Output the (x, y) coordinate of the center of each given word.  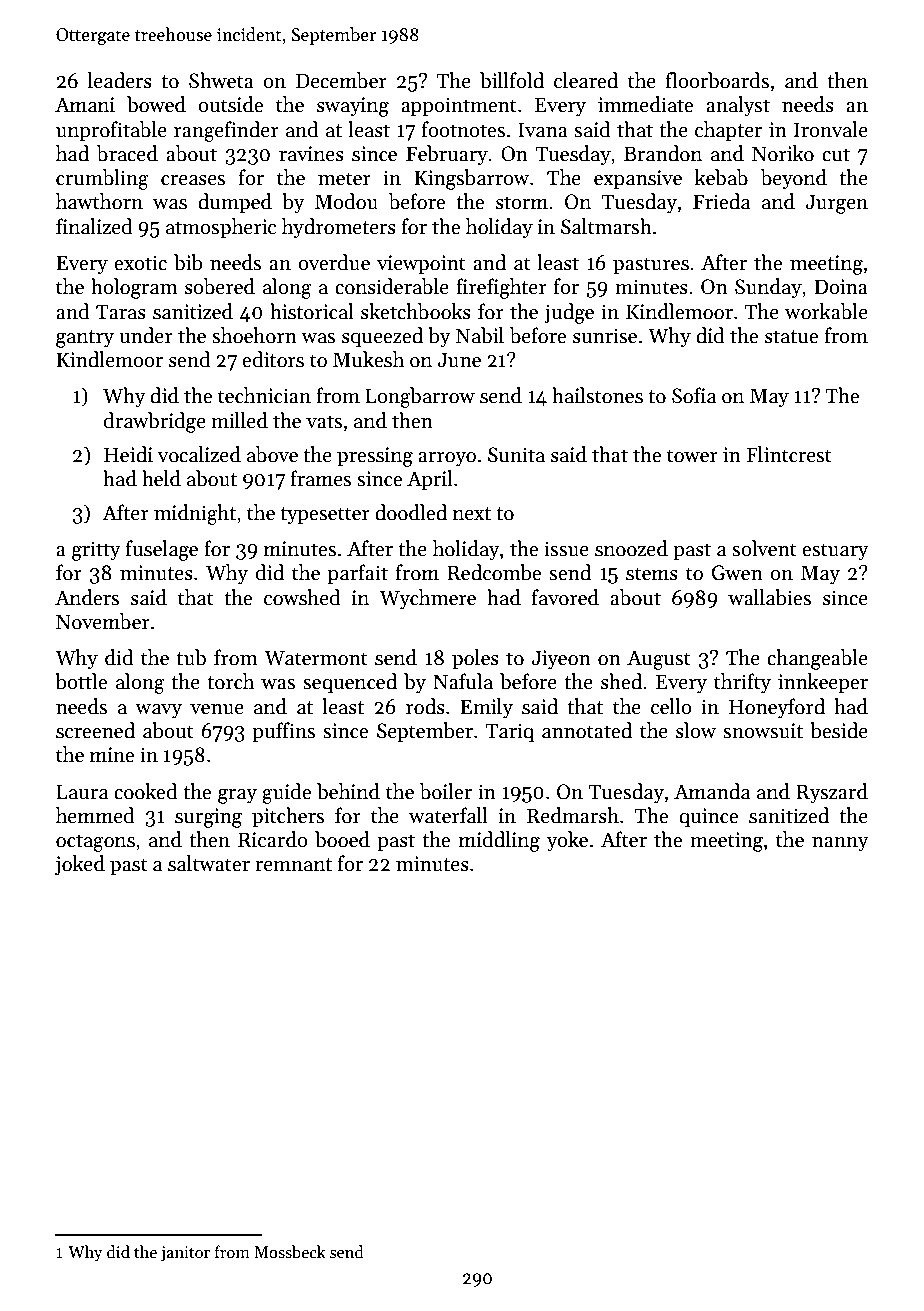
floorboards (717, 80)
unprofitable (111, 131)
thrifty (742, 683)
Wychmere (428, 599)
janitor (185, 1254)
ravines (311, 154)
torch (230, 681)
